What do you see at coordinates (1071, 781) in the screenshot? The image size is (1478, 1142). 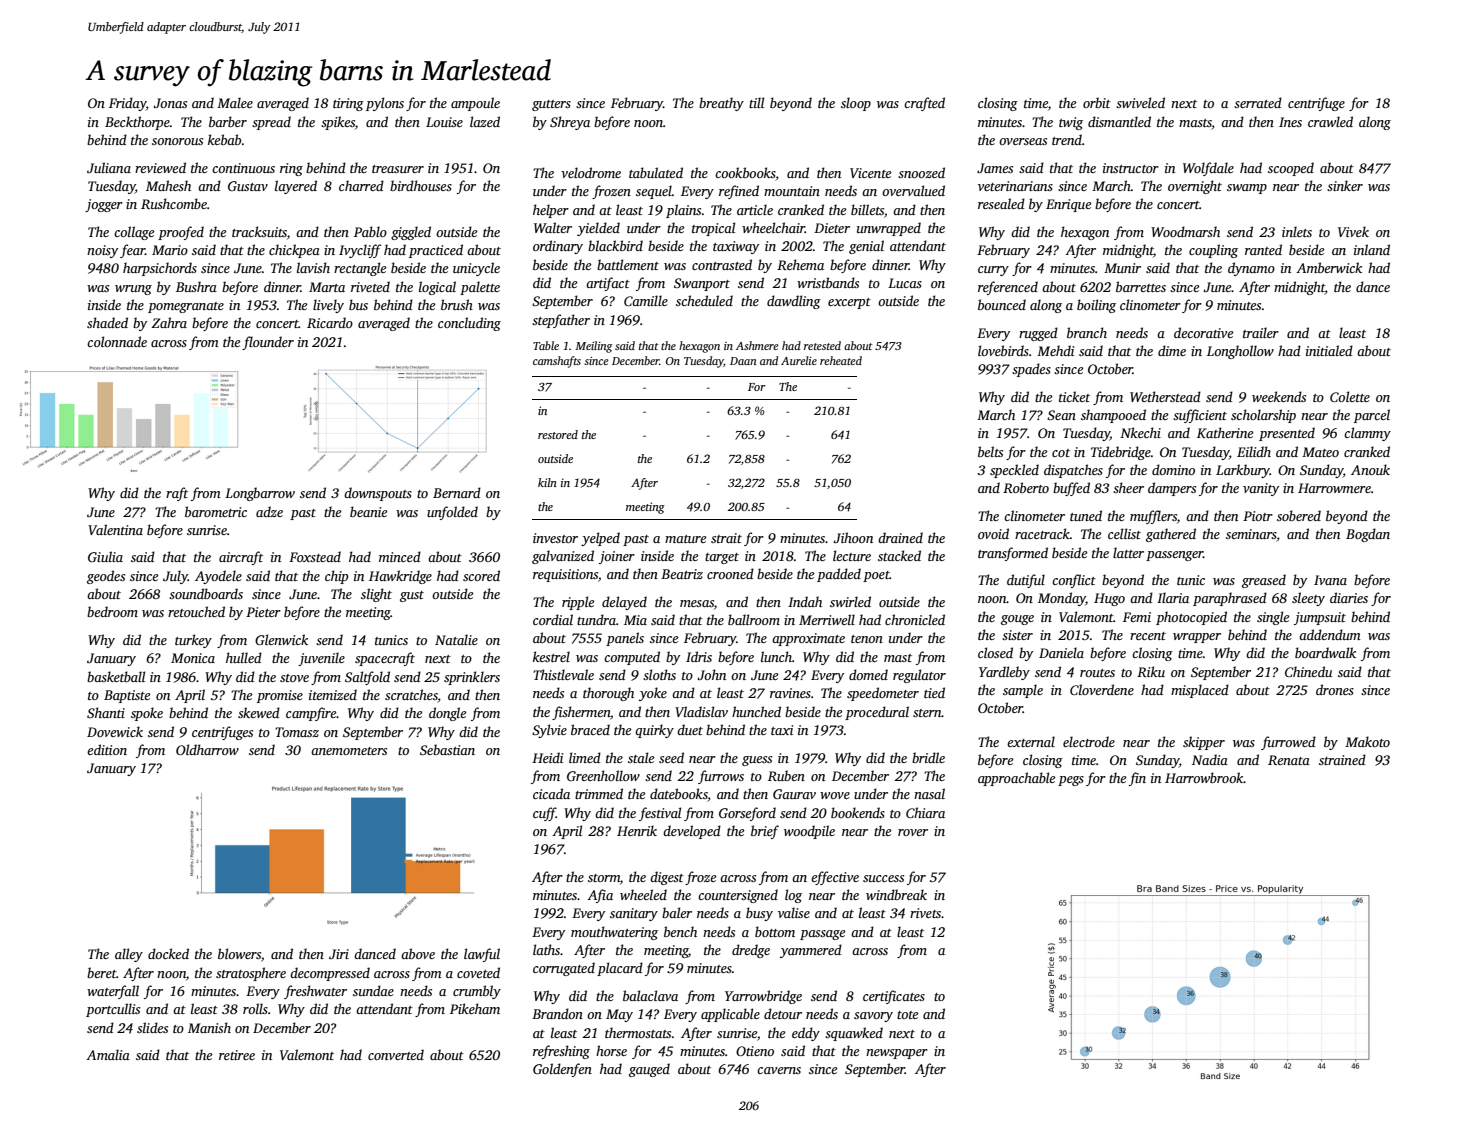 I see `pegs` at bounding box center [1071, 781].
